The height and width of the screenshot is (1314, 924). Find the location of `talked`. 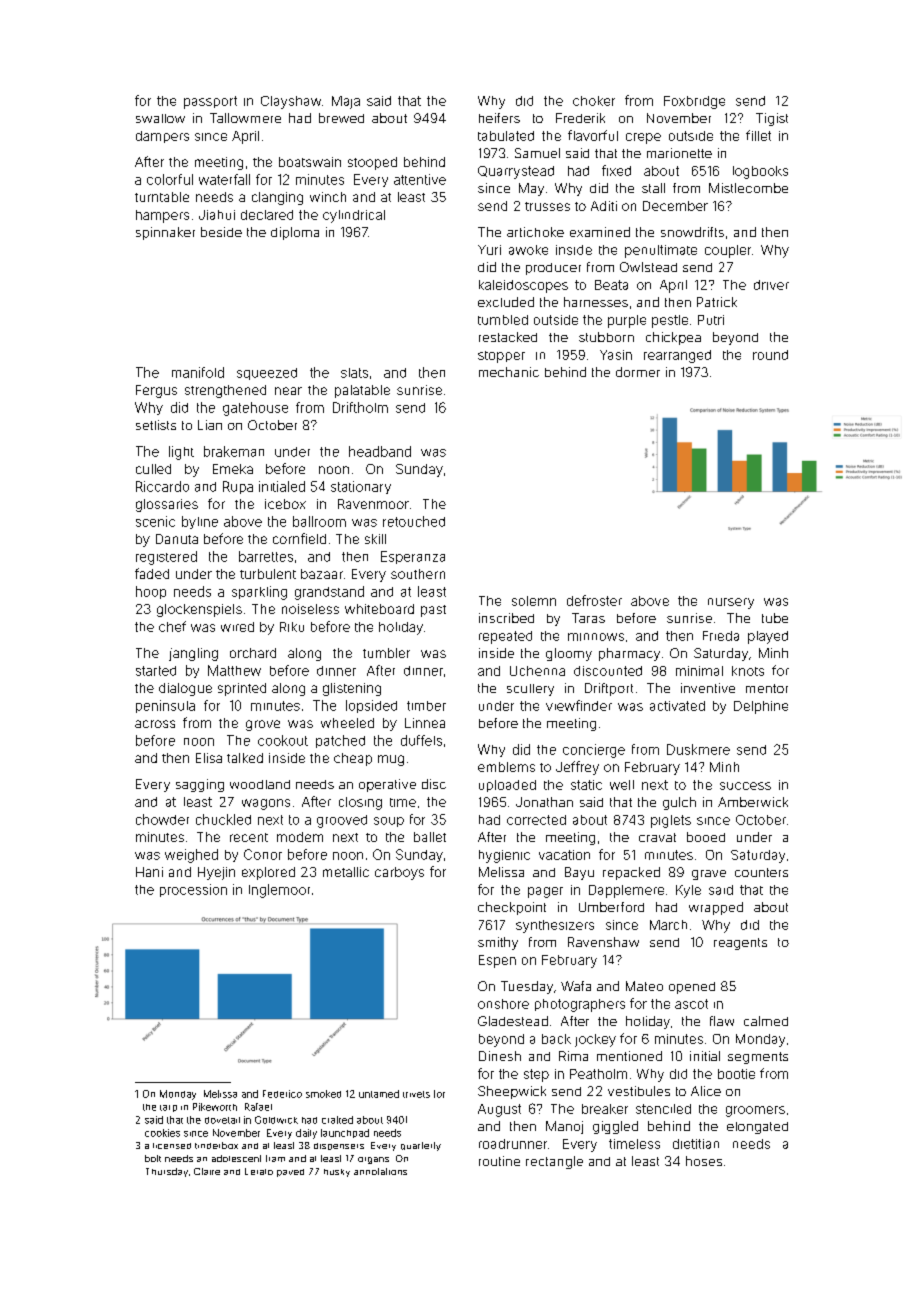

talked is located at coordinates (245, 758).
